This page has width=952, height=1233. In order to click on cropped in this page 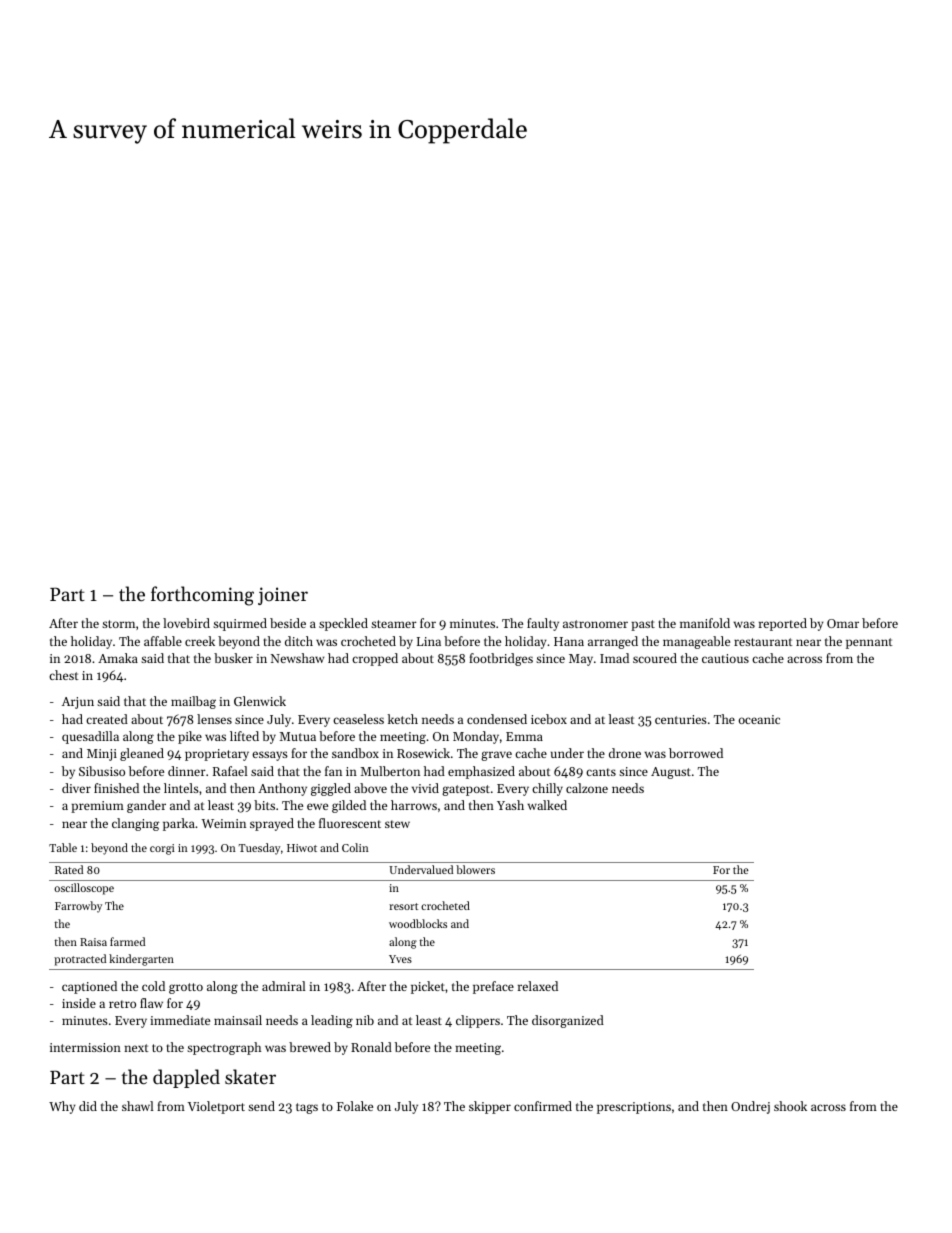, I will do `click(375, 659)`.
